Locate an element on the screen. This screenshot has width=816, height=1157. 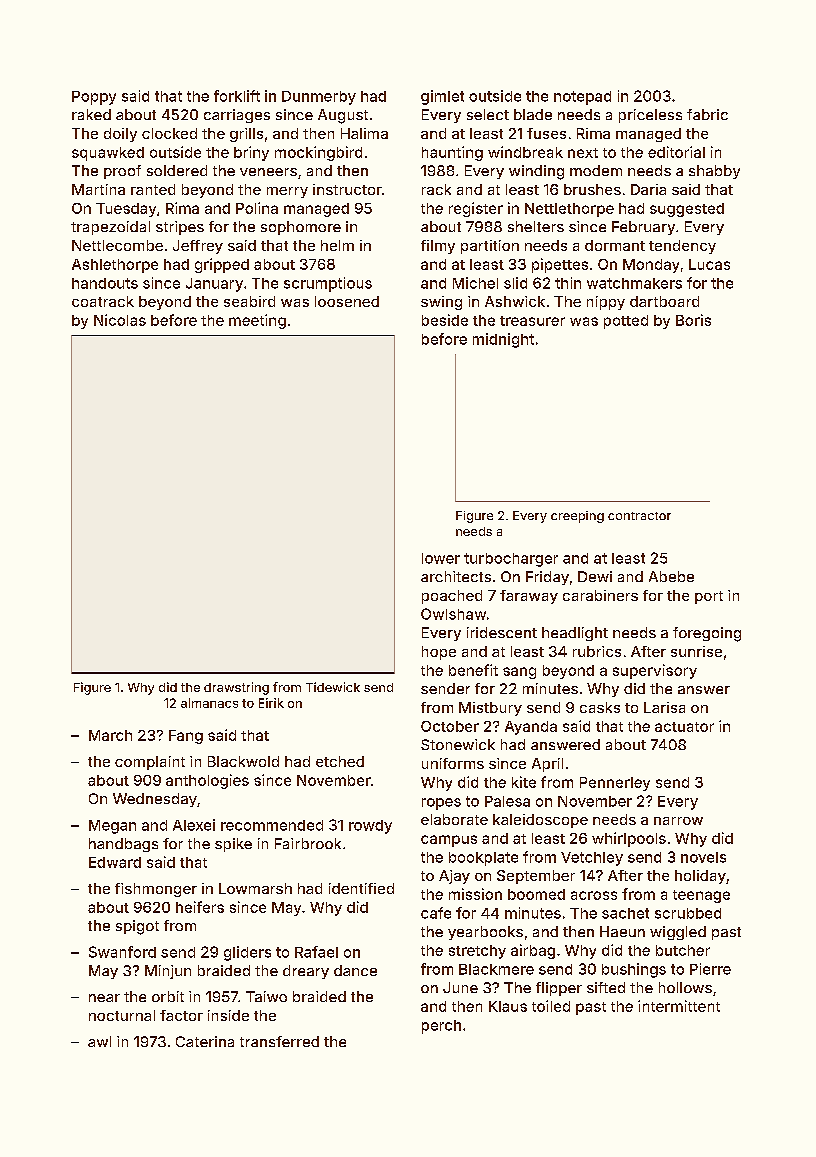
Poppy is located at coordinates (94, 98).
